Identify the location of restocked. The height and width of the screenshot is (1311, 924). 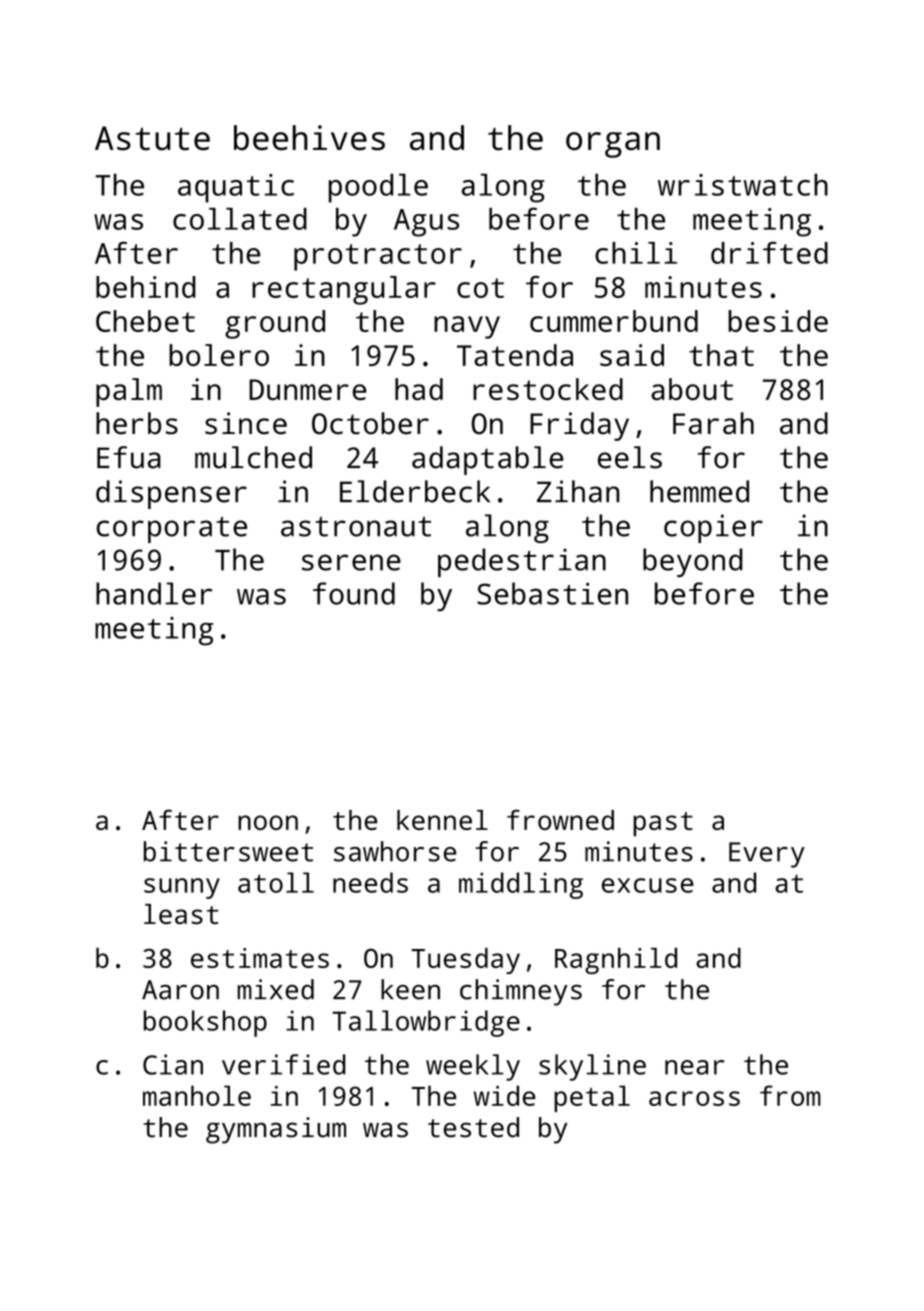
(548, 389).
